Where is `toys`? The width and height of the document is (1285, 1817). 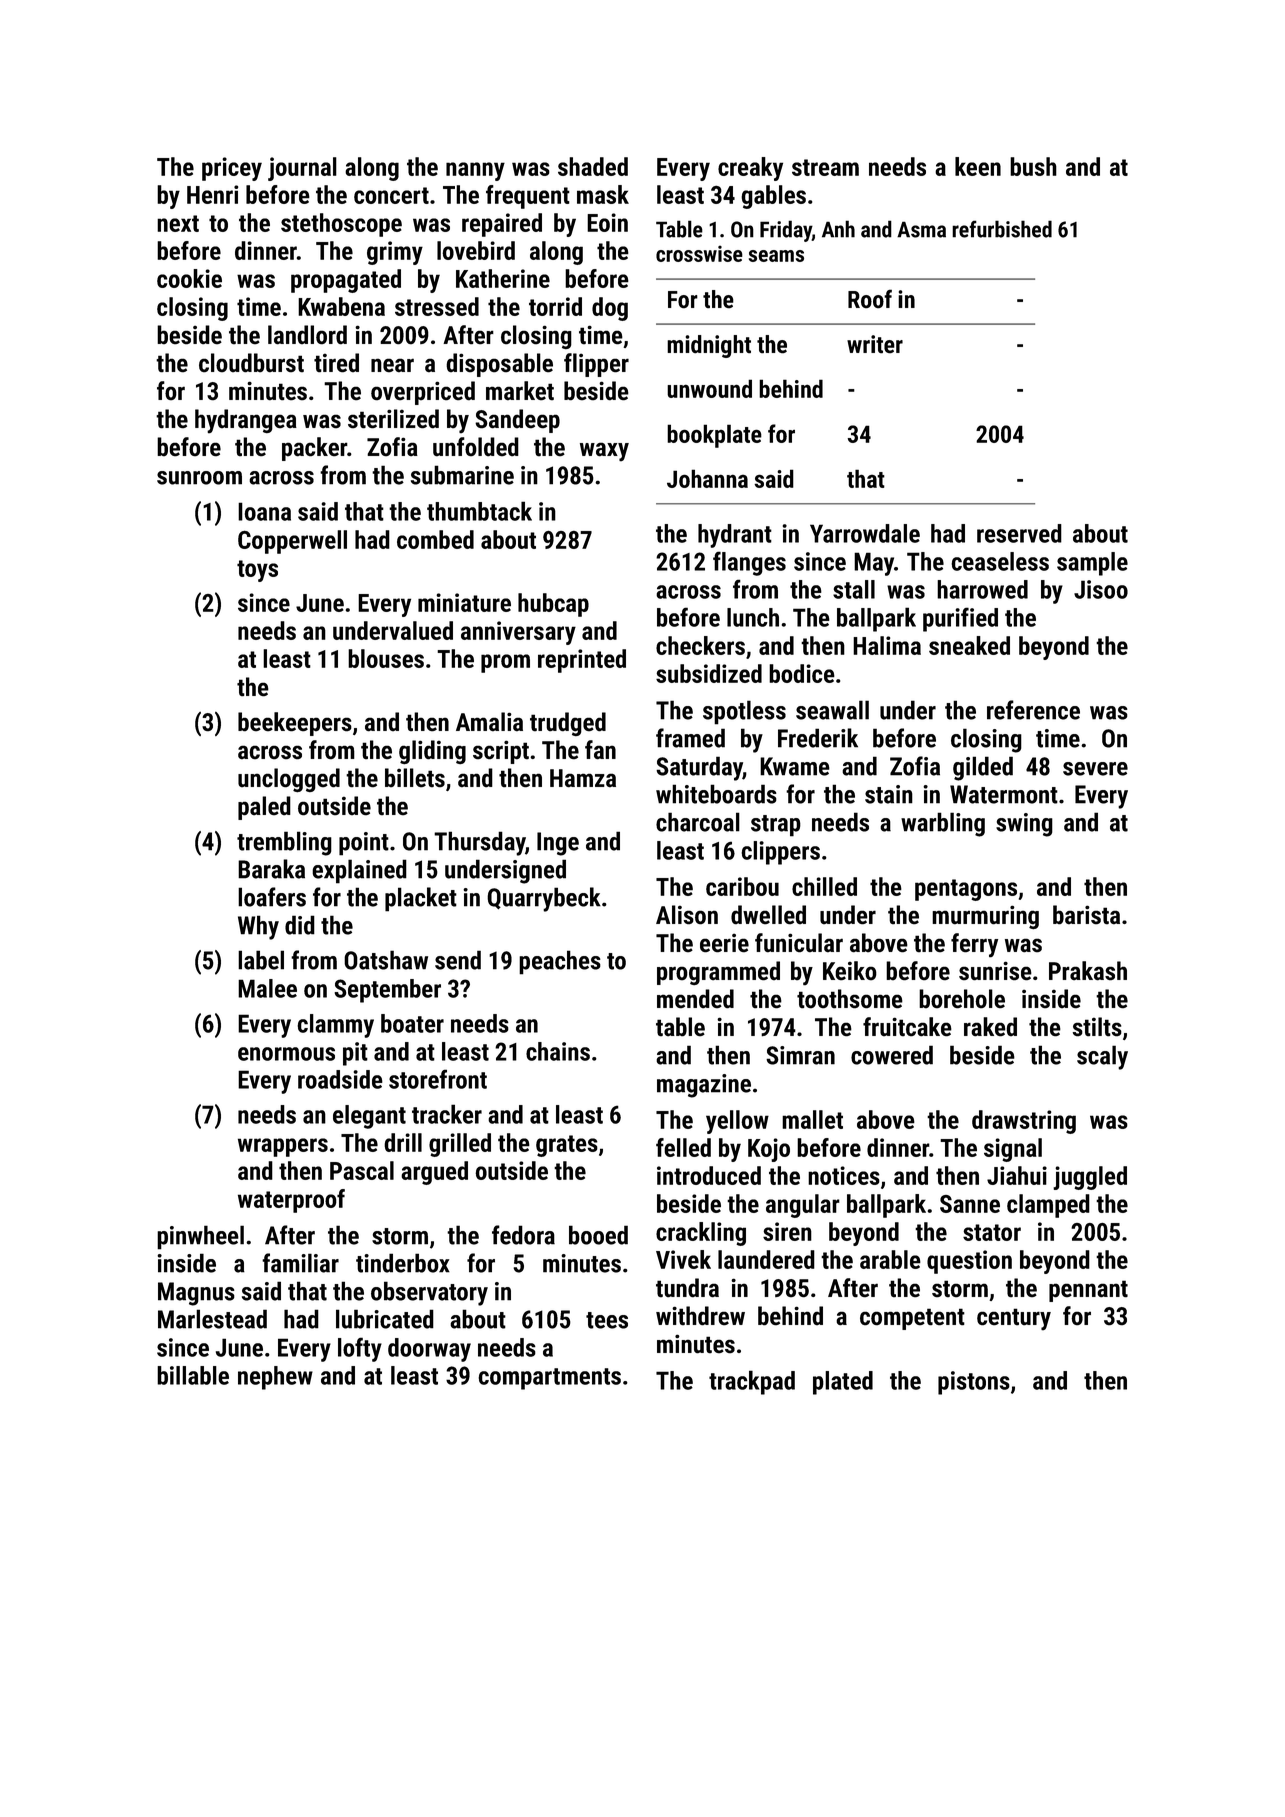
toys is located at coordinates (257, 571).
